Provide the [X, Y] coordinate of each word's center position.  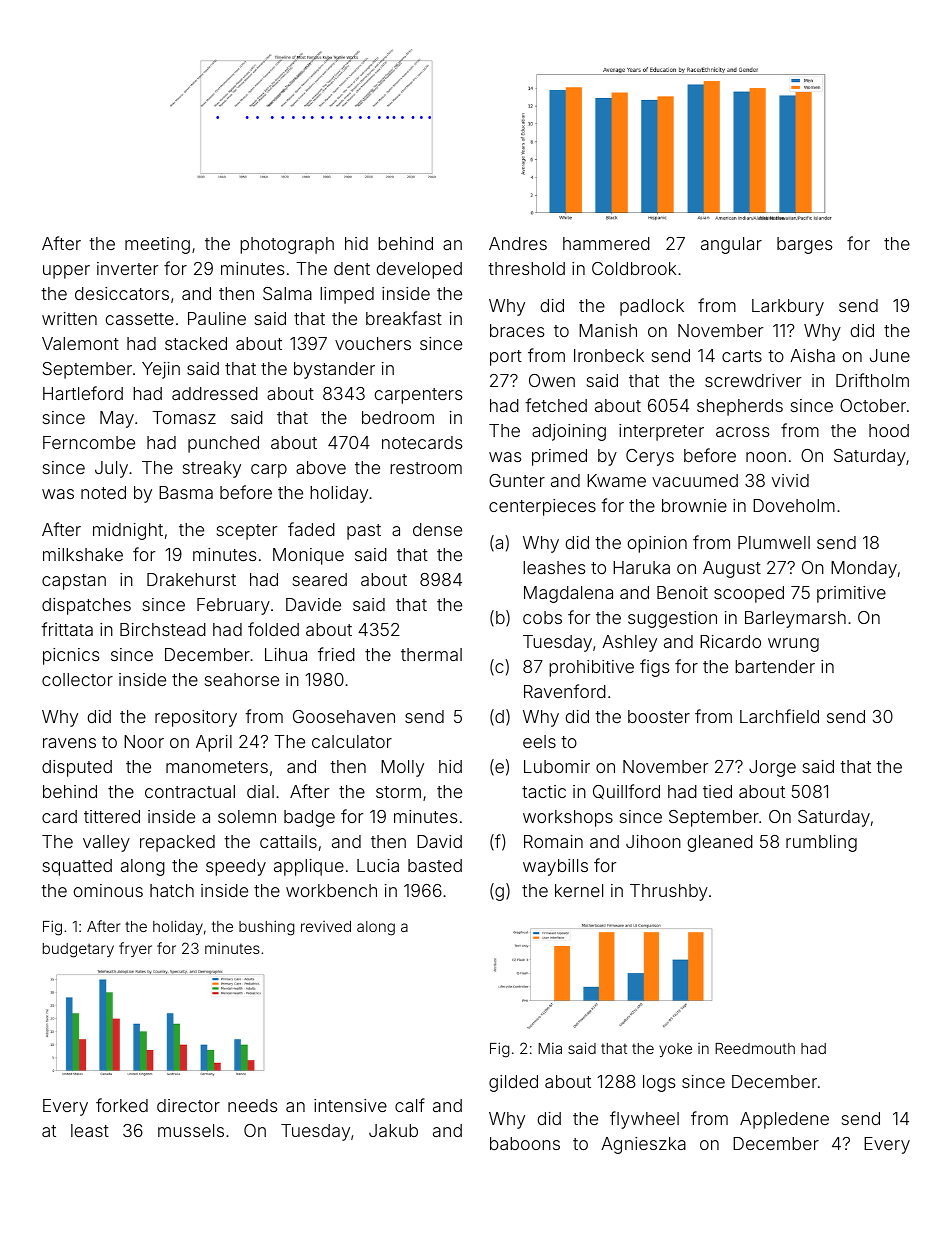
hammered [606, 243]
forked [122, 1105]
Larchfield [779, 716]
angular [731, 245]
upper [66, 272]
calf [410, 1105]
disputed [77, 768]
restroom [426, 468]
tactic [544, 791]
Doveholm [794, 505]
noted [103, 492]
